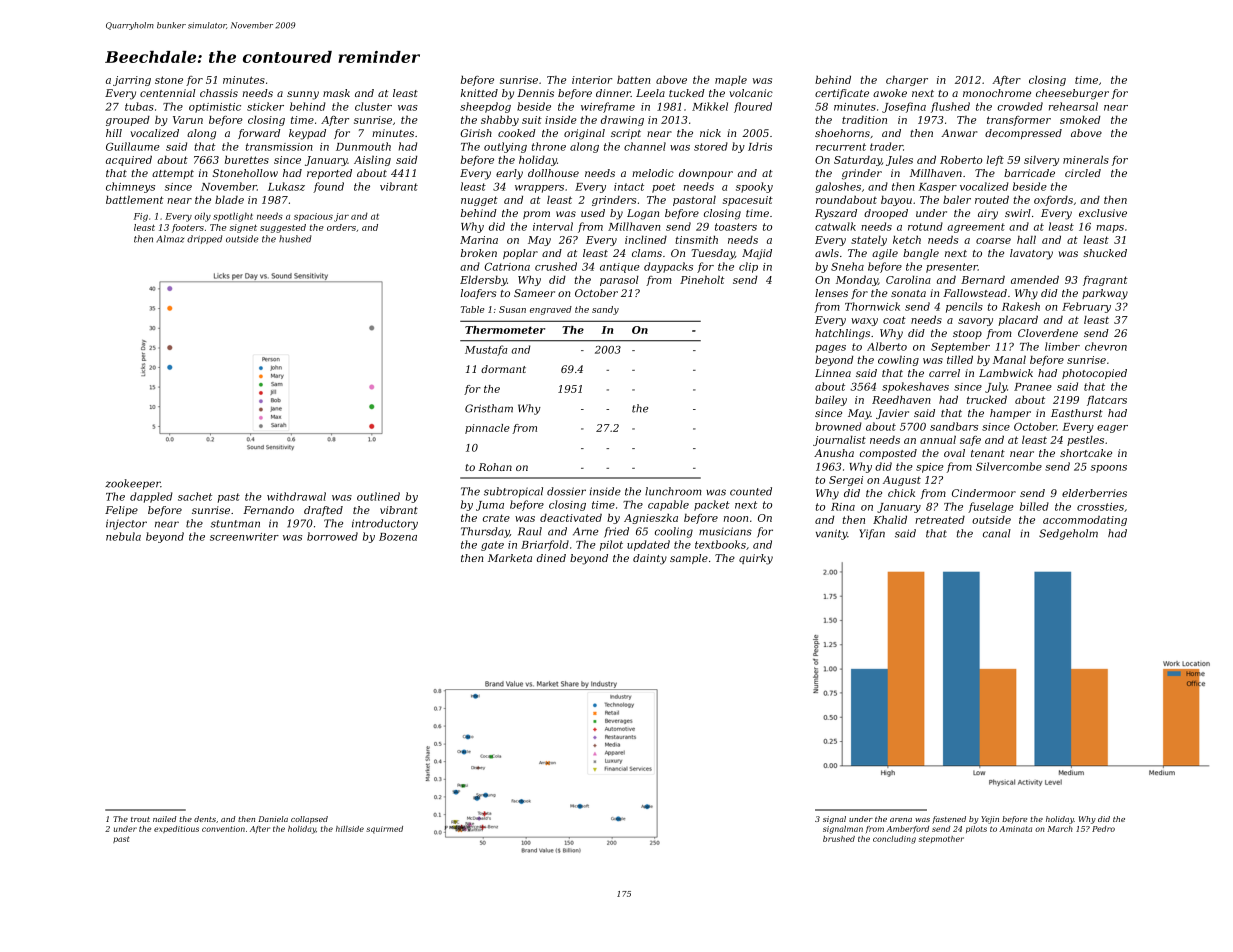  What do you see at coordinates (384, 830) in the document?
I see `squirmed` at bounding box center [384, 830].
